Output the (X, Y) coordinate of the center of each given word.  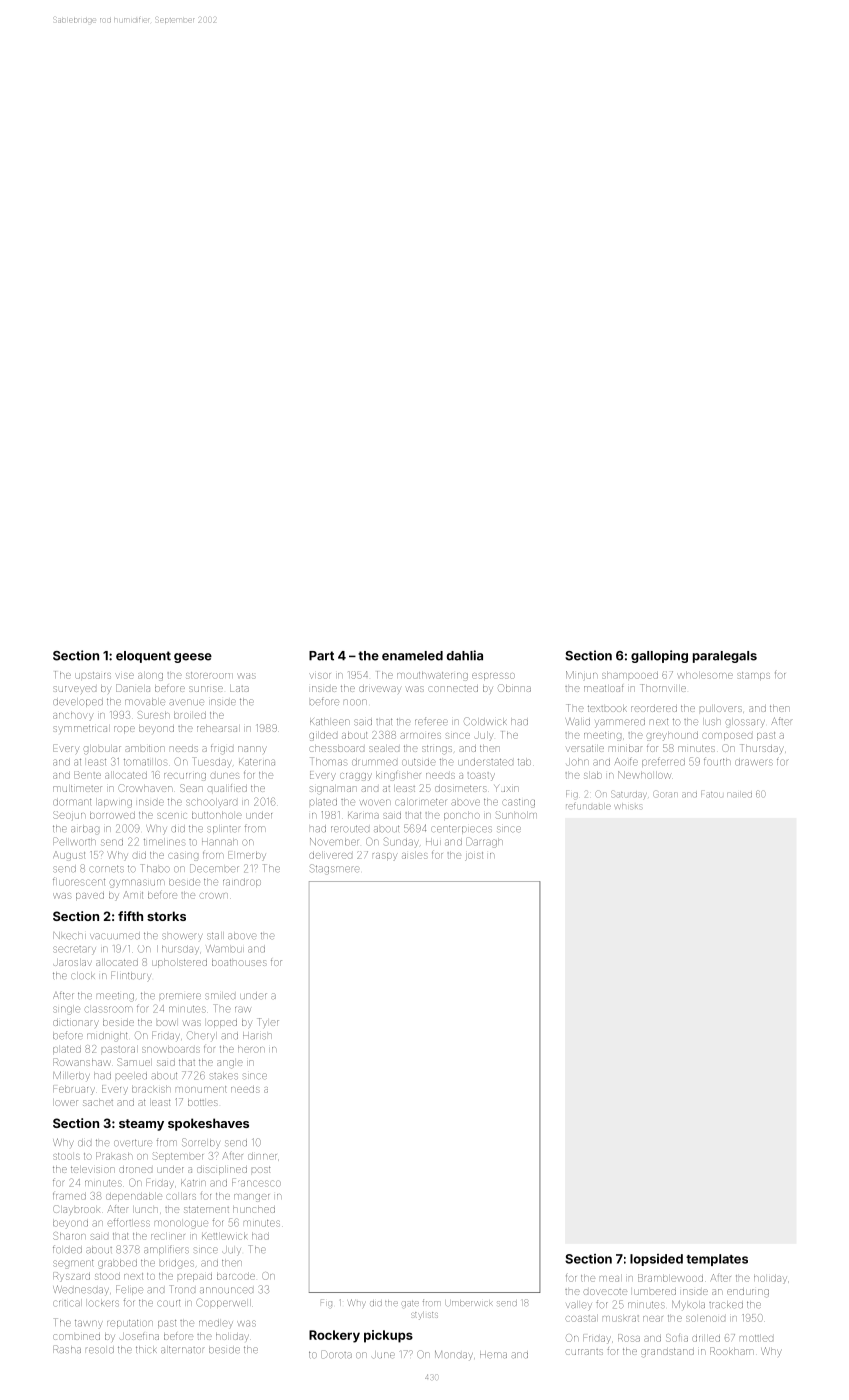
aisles (414, 856)
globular (102, 750)
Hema (493, 1355)
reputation (130, 1323)
